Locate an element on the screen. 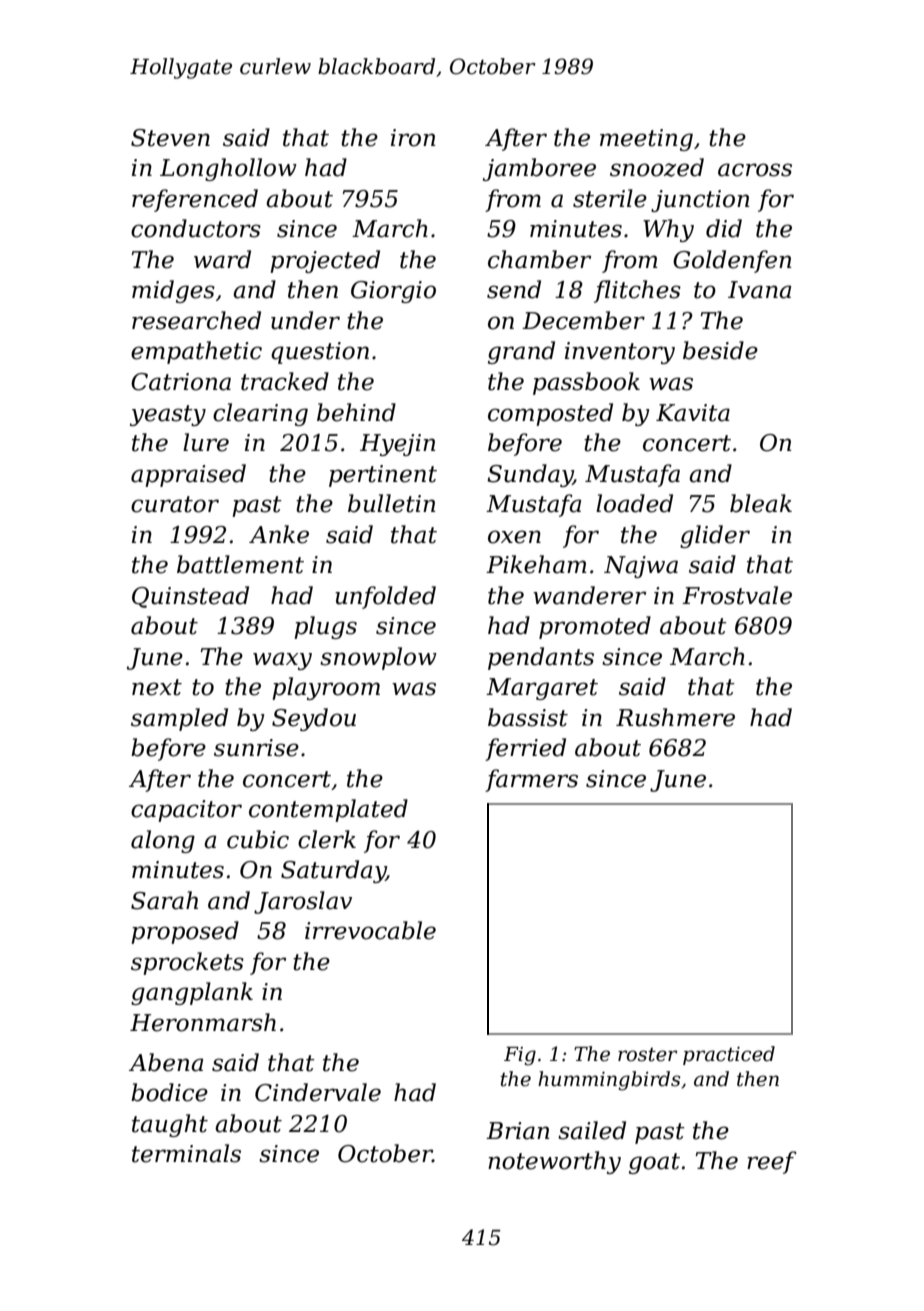 The image size is (924, 1311). goat is located at coordinates (654, 1163).
